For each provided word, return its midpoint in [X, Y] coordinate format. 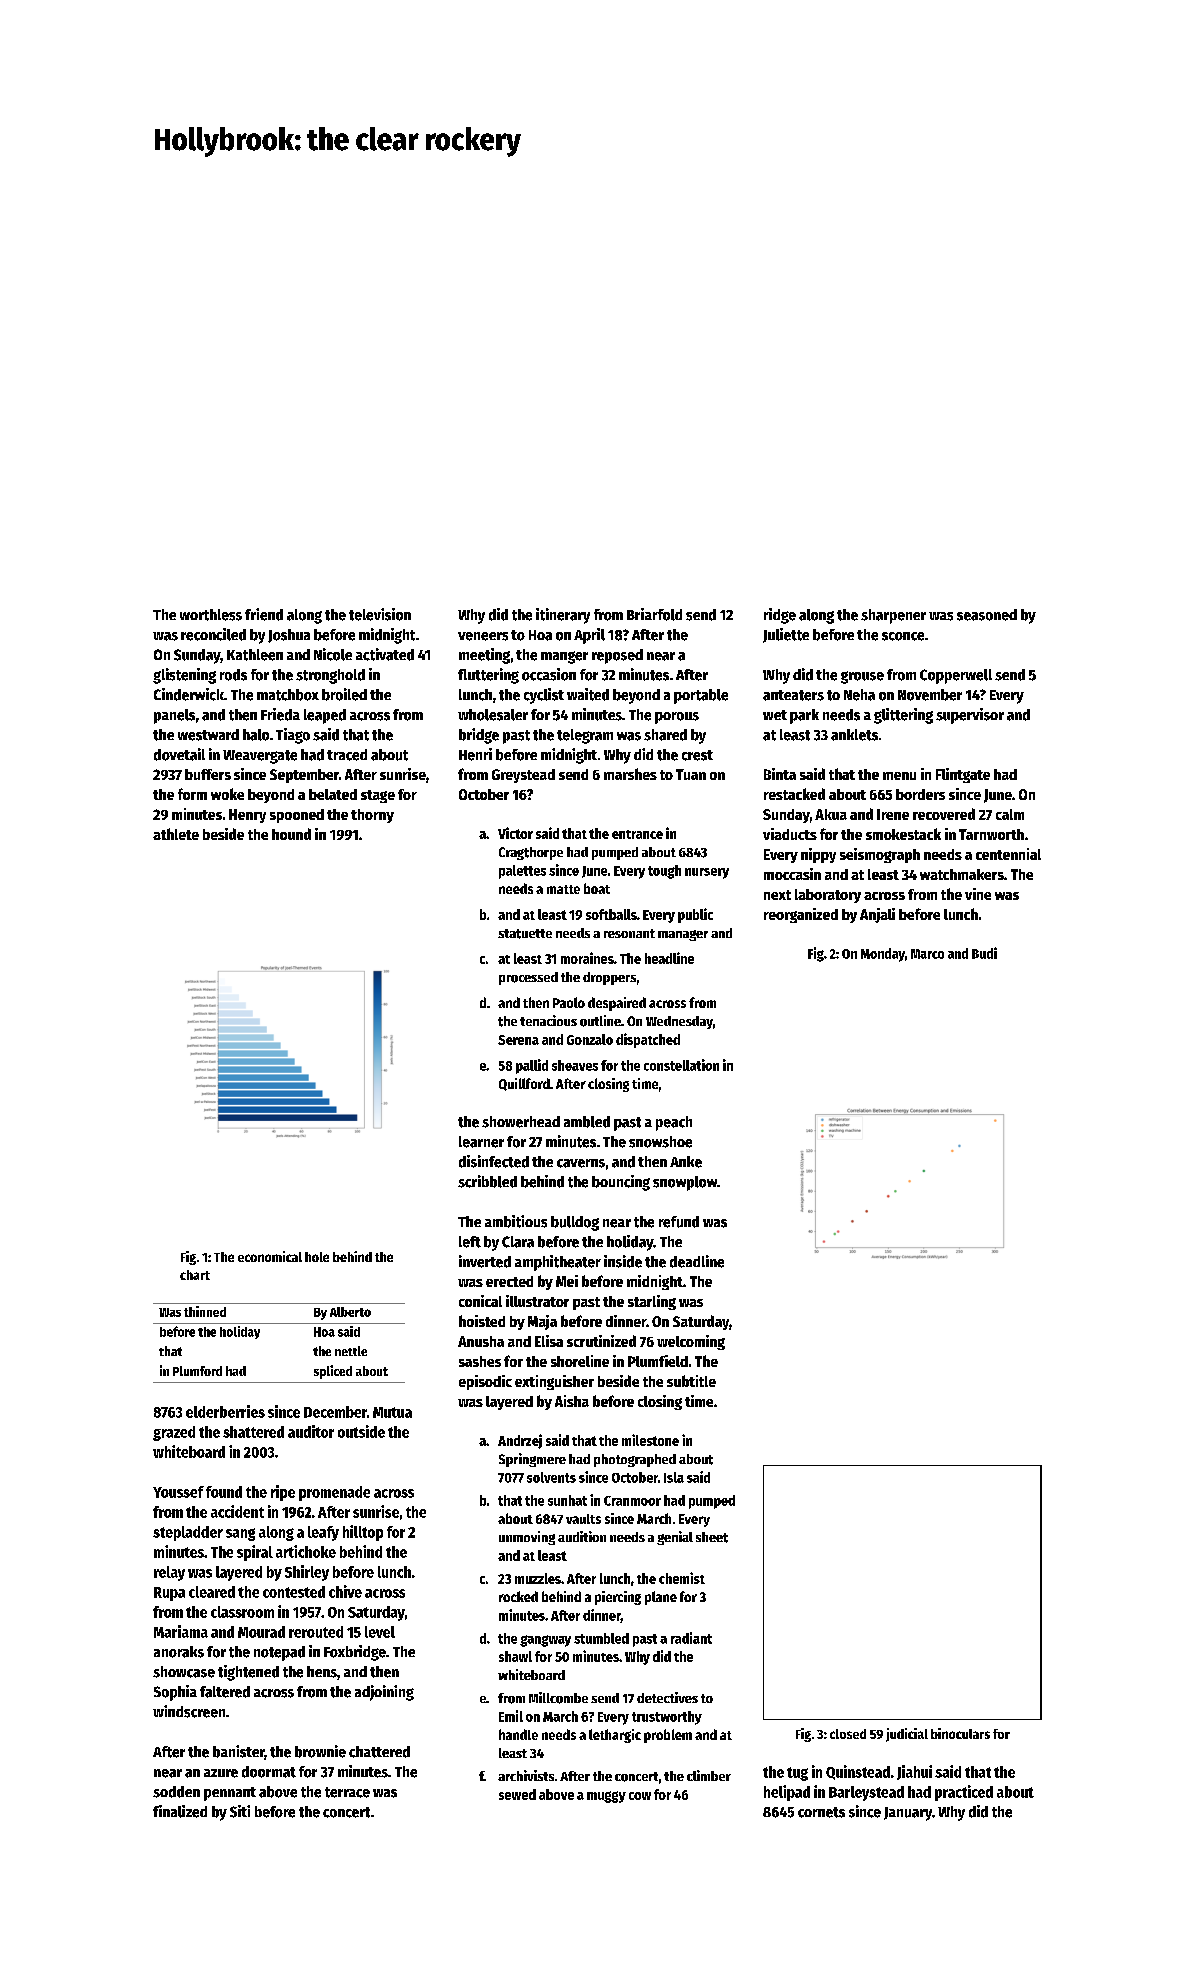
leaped [325, 716]
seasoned [987, 615]
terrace [347, 1792]
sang [240, 1534]
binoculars [960, 1733]
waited [588, 694]
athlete [176, 834]
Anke [686, 1162]
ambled [587, 1122]
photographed [635, 1460]
